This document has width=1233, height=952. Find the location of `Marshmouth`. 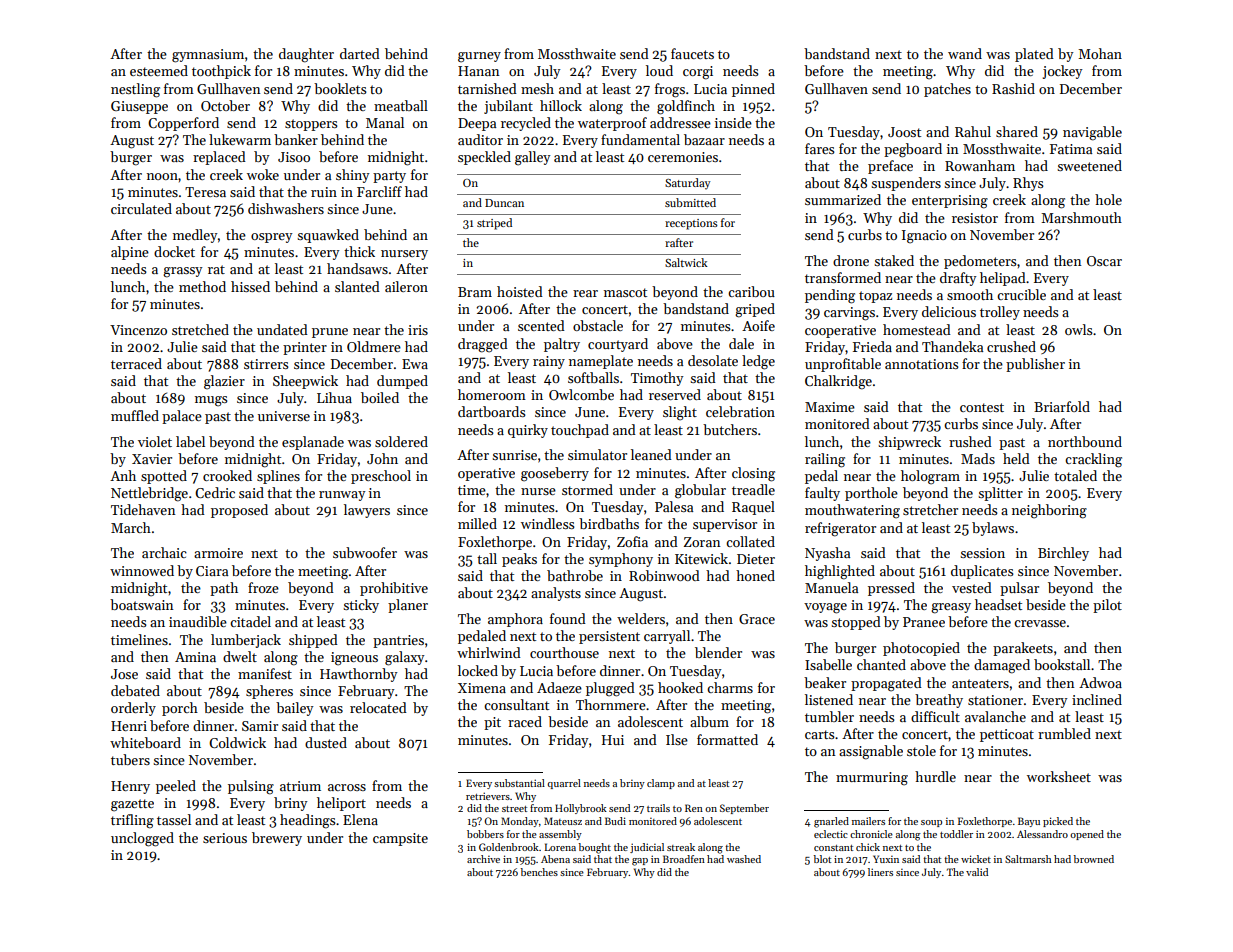

Marshmouth is located at coordinates (1081, 217).
